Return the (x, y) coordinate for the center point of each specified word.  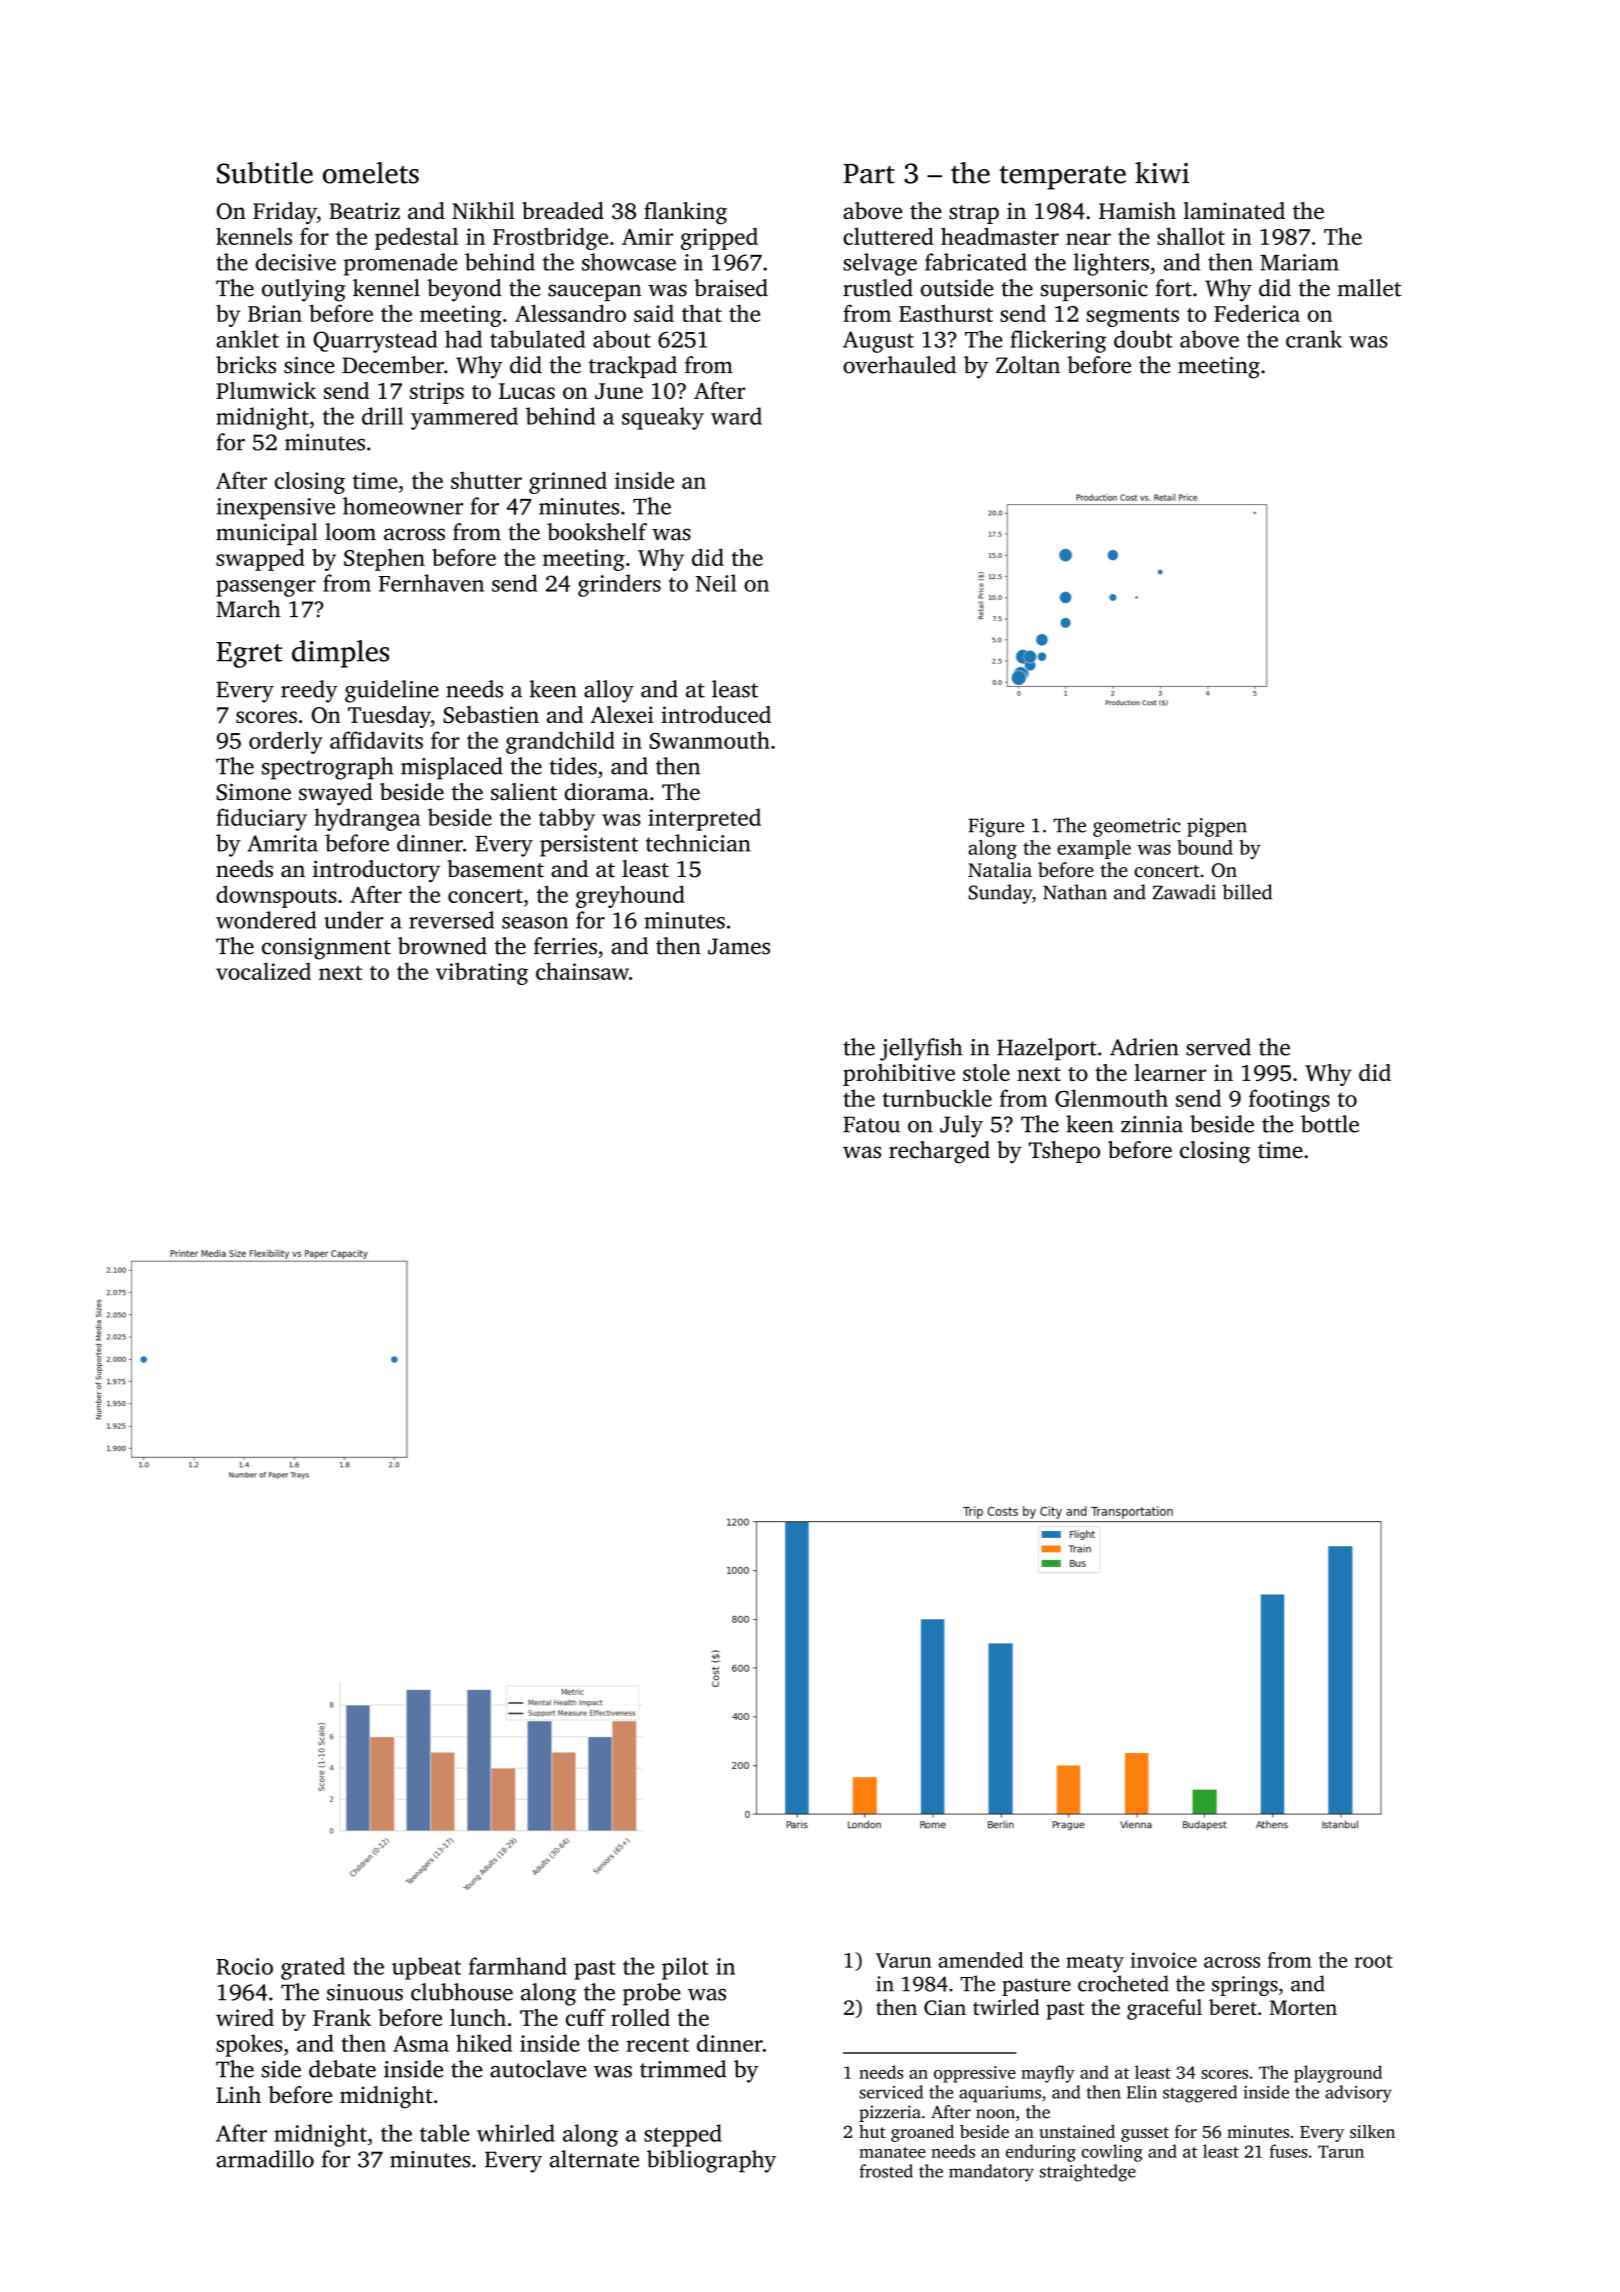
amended (981, 1960)
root (1374, 1961)
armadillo (265, 2159)
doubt (1143, 339)
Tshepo (1064, 1152)
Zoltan (1028, 365)
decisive (296, 262)
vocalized (263, 971)
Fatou (871, 1124)
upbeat (426, 1968)
